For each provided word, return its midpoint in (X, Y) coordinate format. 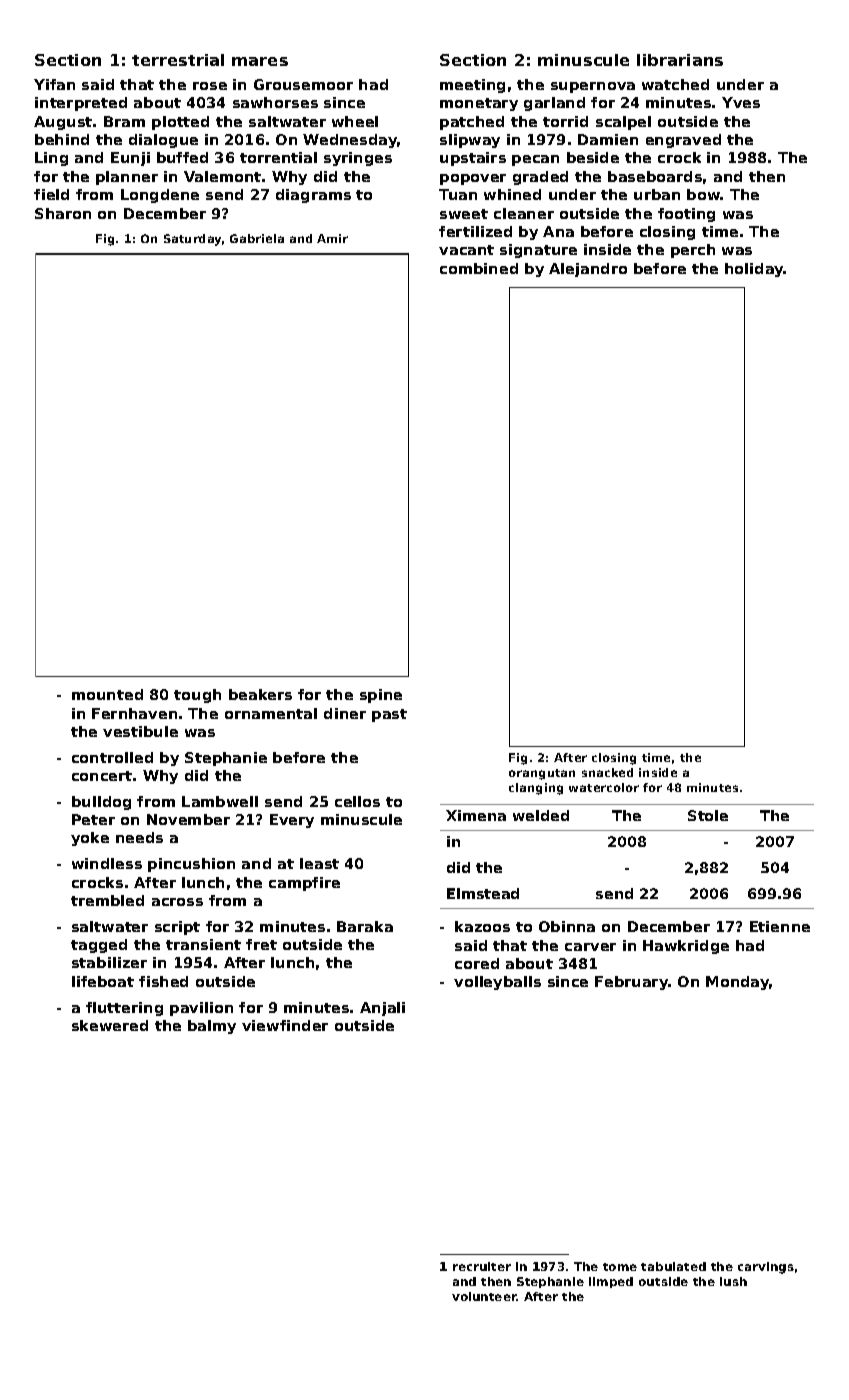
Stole (708, 815)
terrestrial (178, 60)
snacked (607, 772)
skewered (110, 1025)
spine (381, 696)
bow (704, 194)
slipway (470, 141)
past (389, 715)
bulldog (101, 803)
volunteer (484, 1296)
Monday (737, 983)
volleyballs (497, 983)
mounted (107, 694)
